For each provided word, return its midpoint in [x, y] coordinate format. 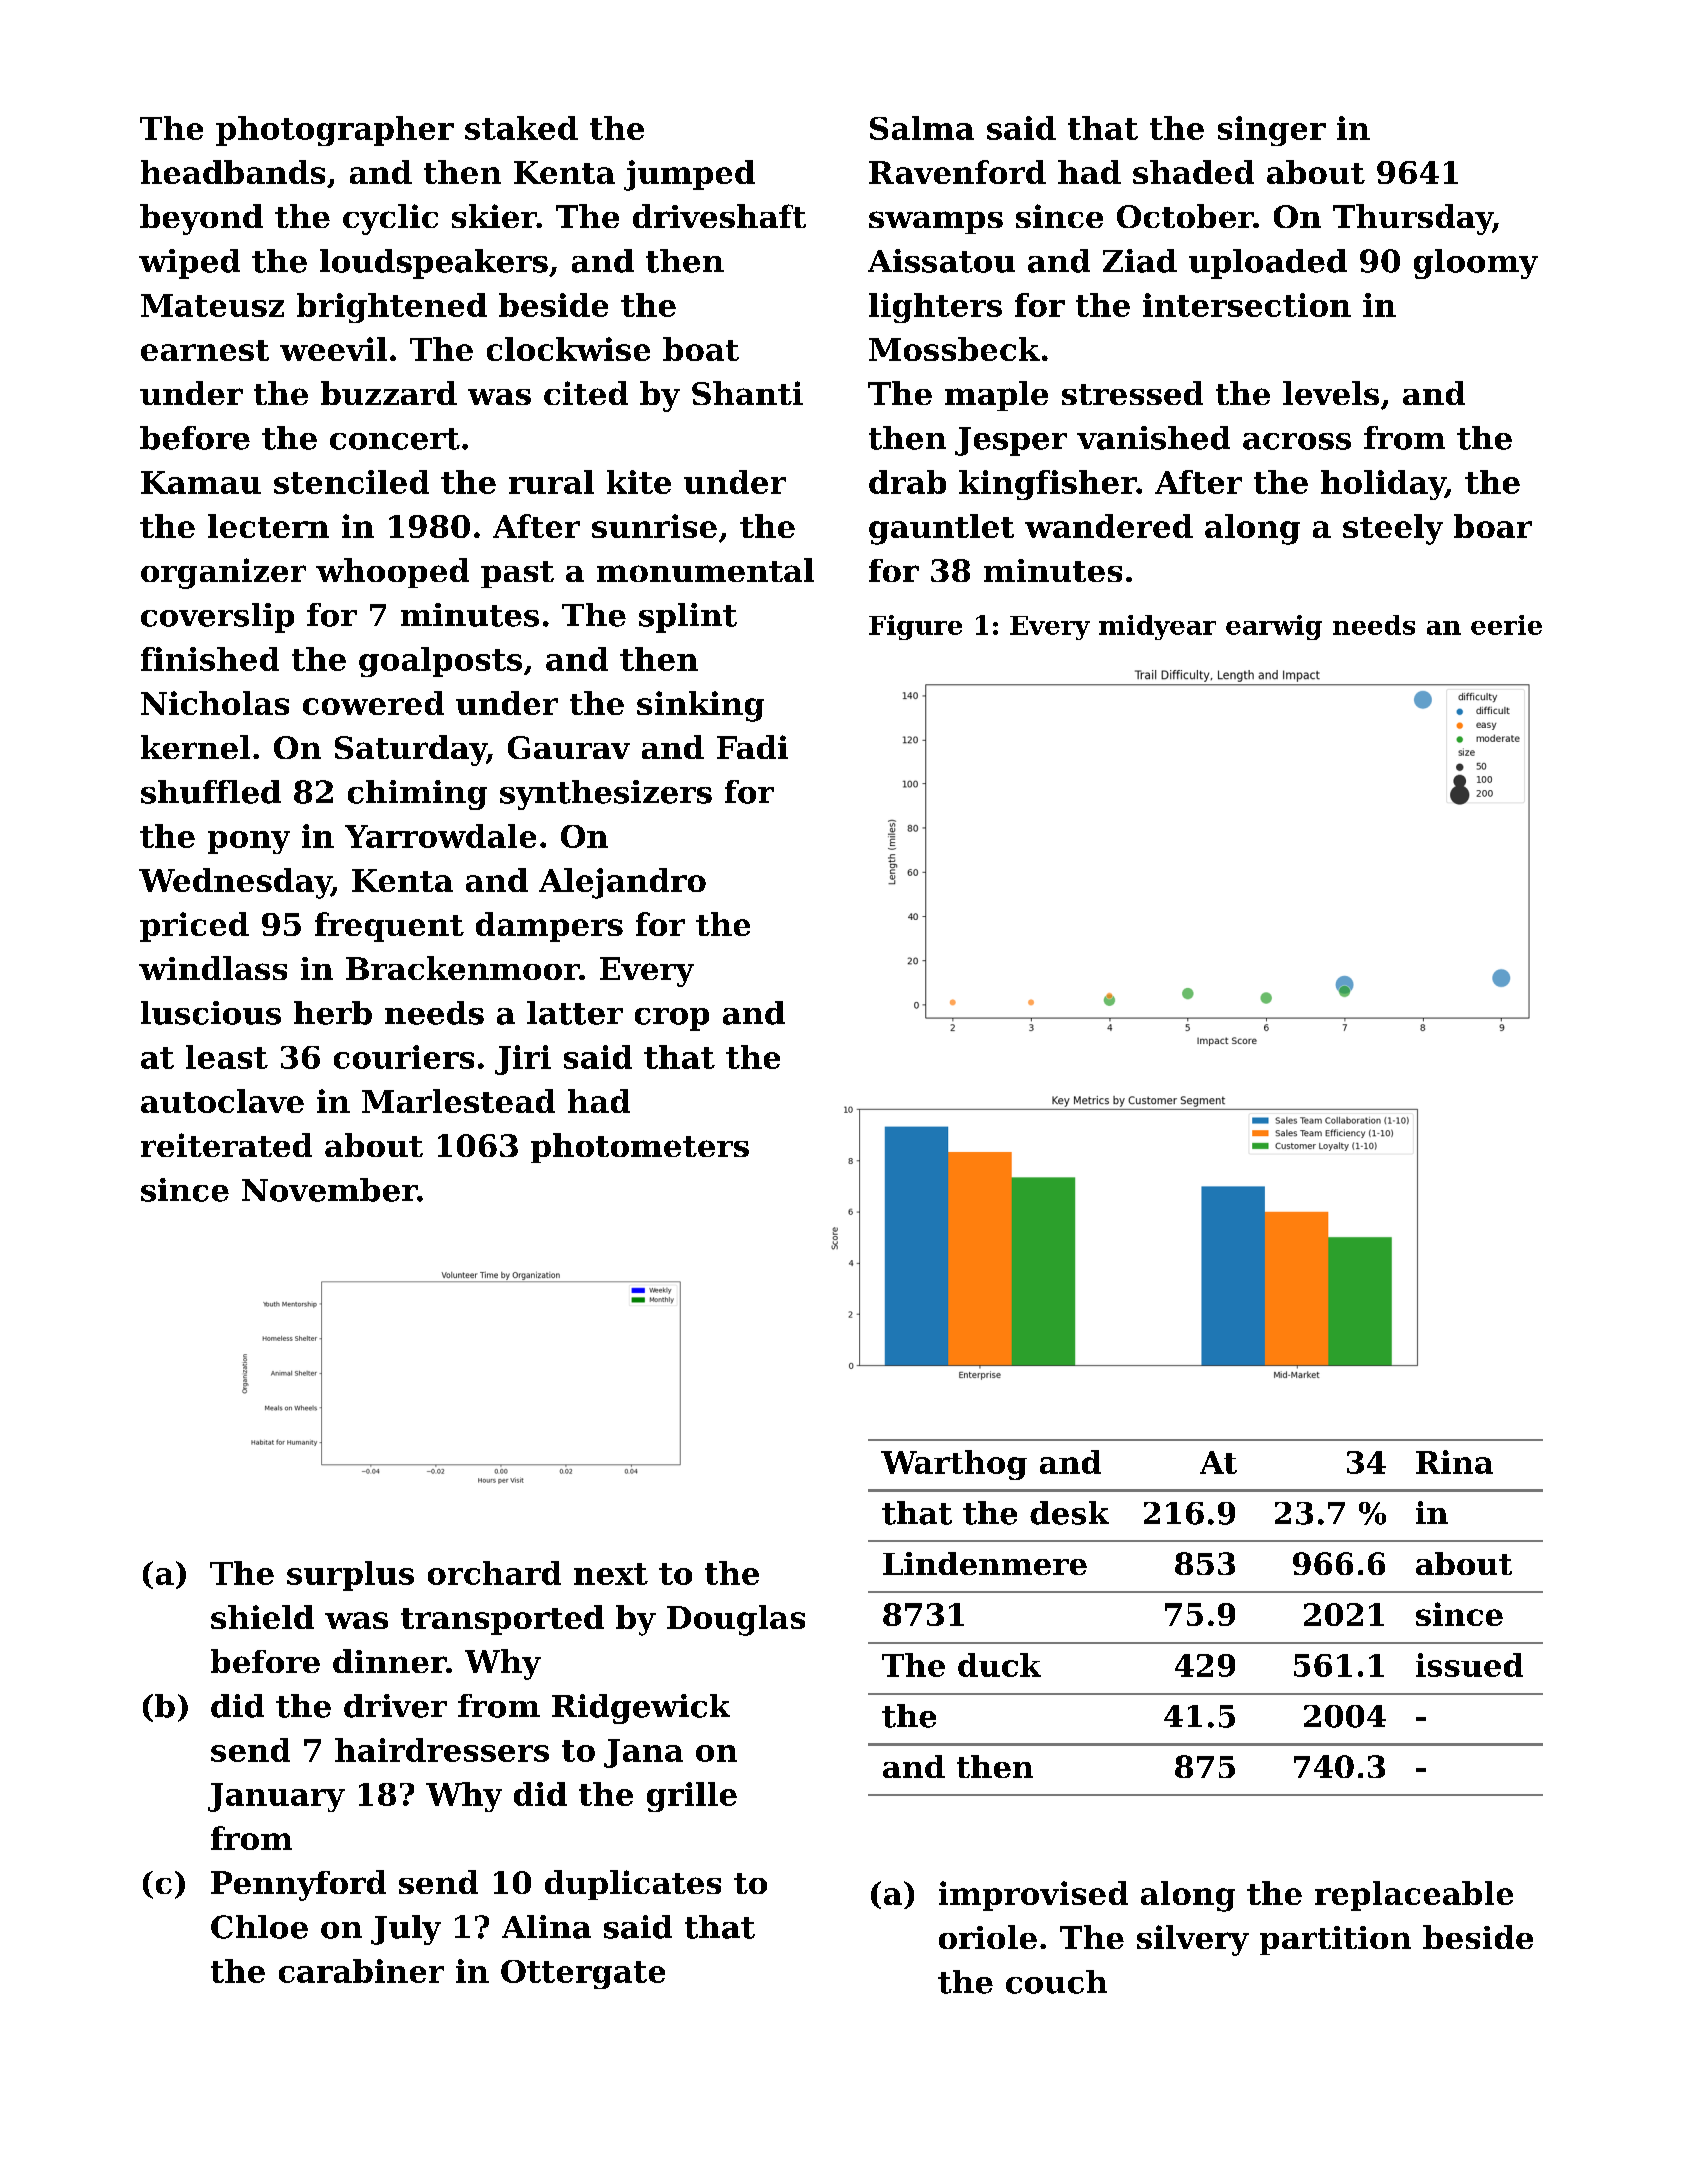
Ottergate [583, 1974]
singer [1272, 131]
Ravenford [957, 172]
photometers [640, 1148]
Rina [1454, 1462]
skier [494, 216]
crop [672, 1019]
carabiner [361, 1971]
